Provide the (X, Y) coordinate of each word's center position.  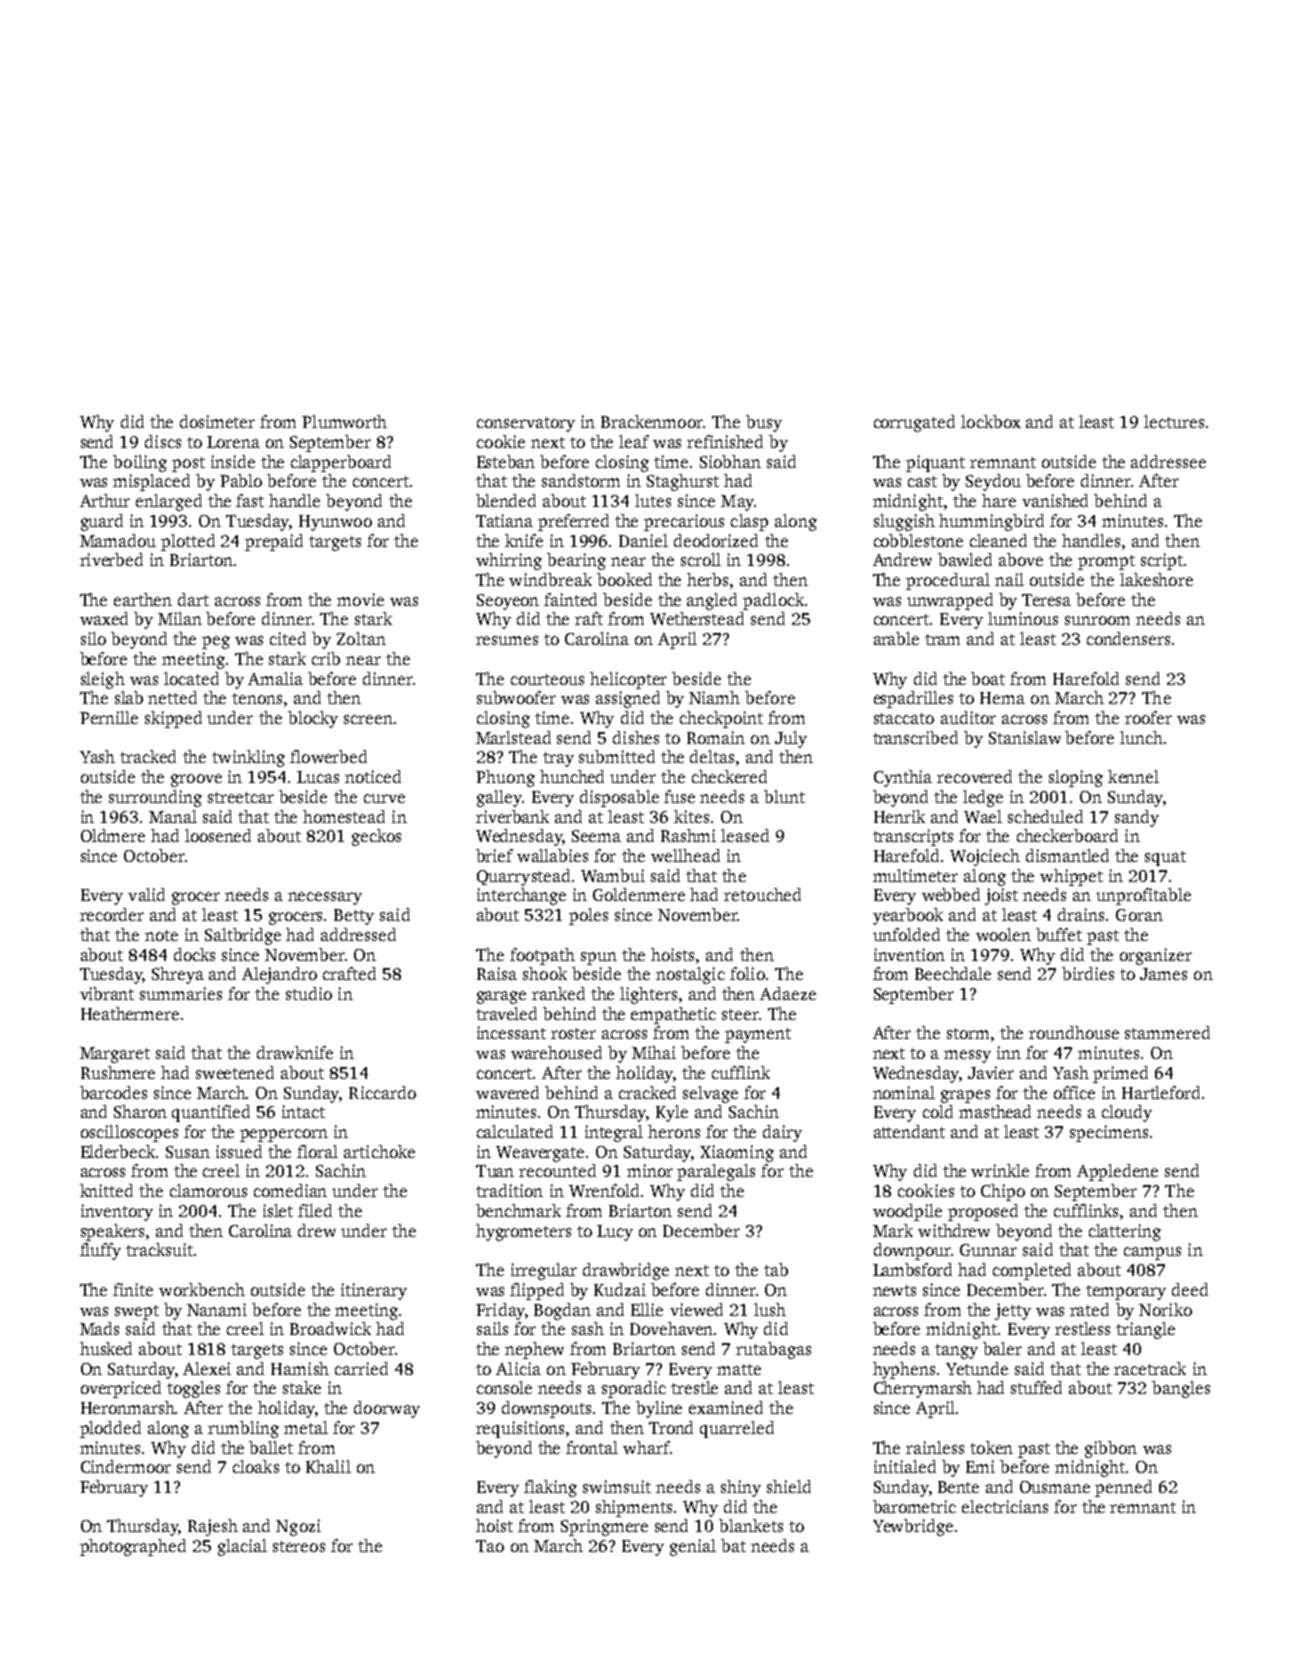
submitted (617, 756)
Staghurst (683, 482)
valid (146, 894)
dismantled (1067, 855)
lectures (1174, 421)
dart (193, 599)
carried (361, 1368)
